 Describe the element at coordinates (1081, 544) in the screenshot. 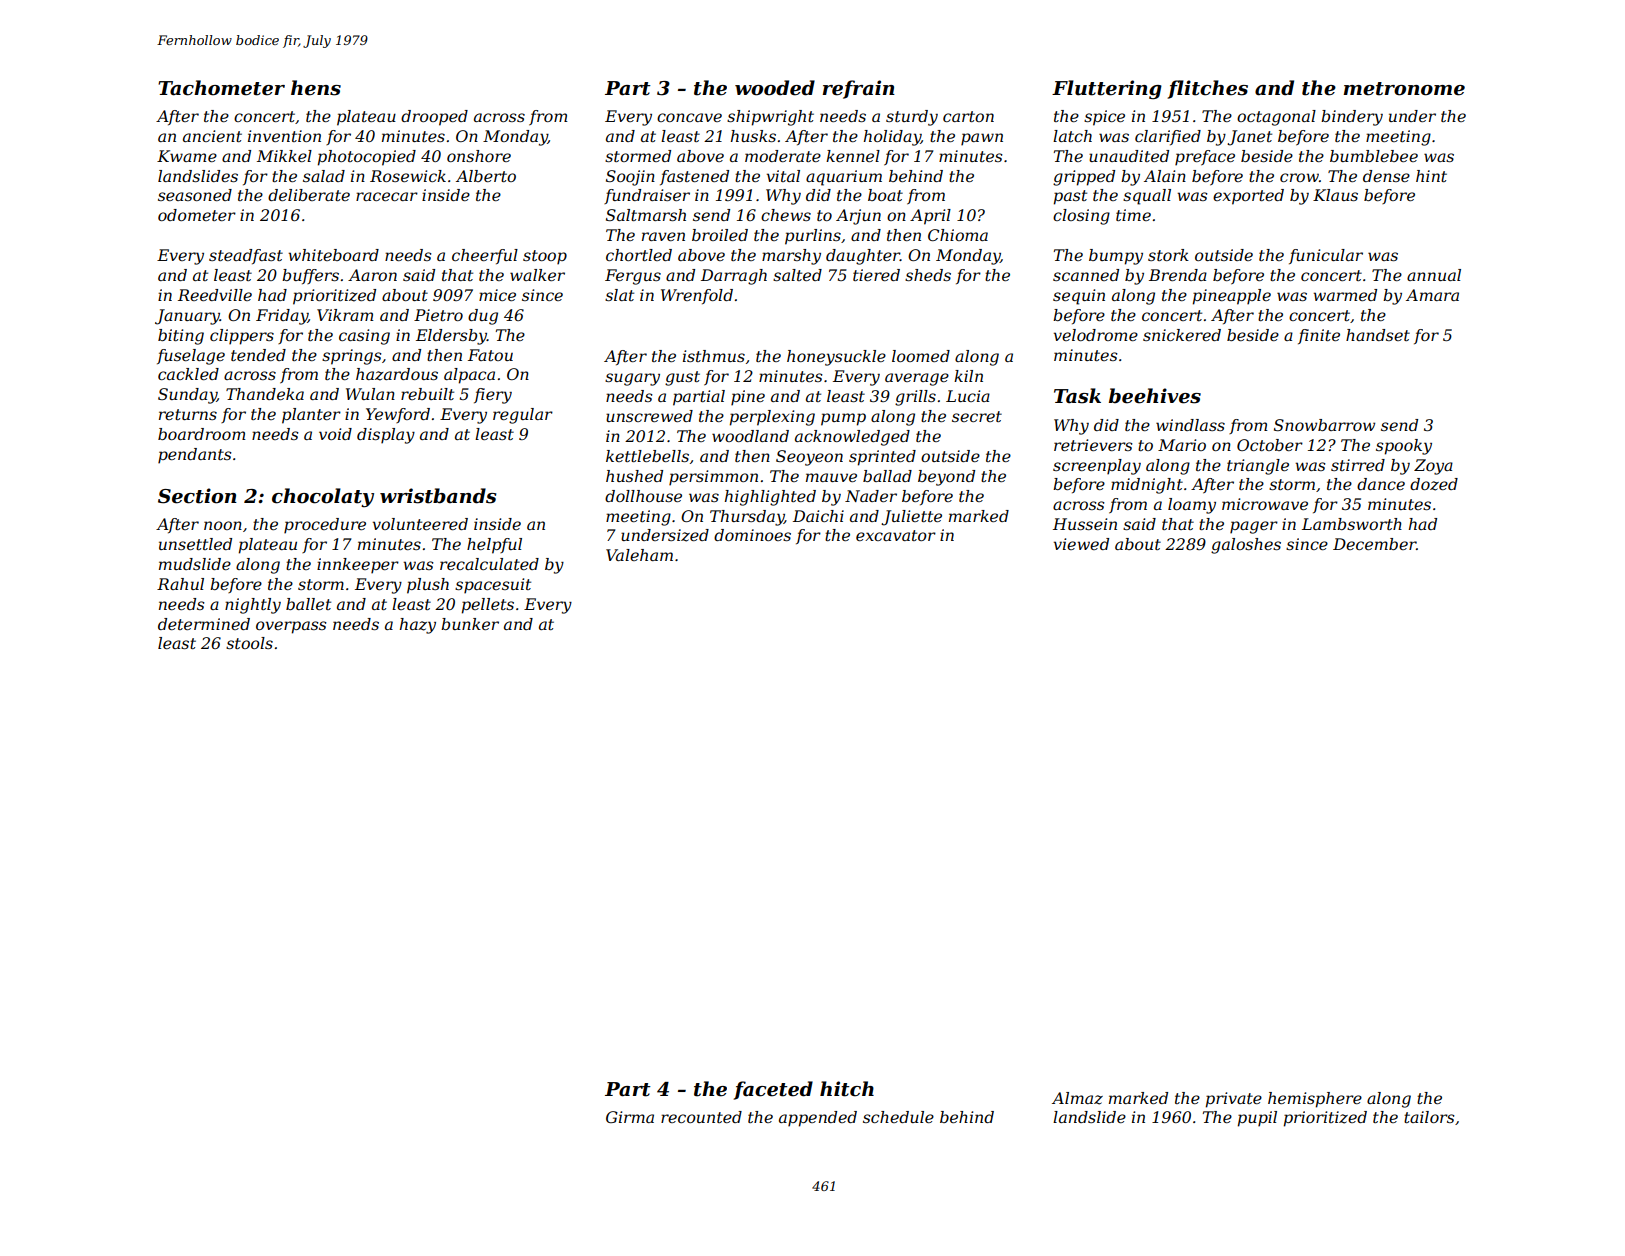

I see `viewed` at that location.
